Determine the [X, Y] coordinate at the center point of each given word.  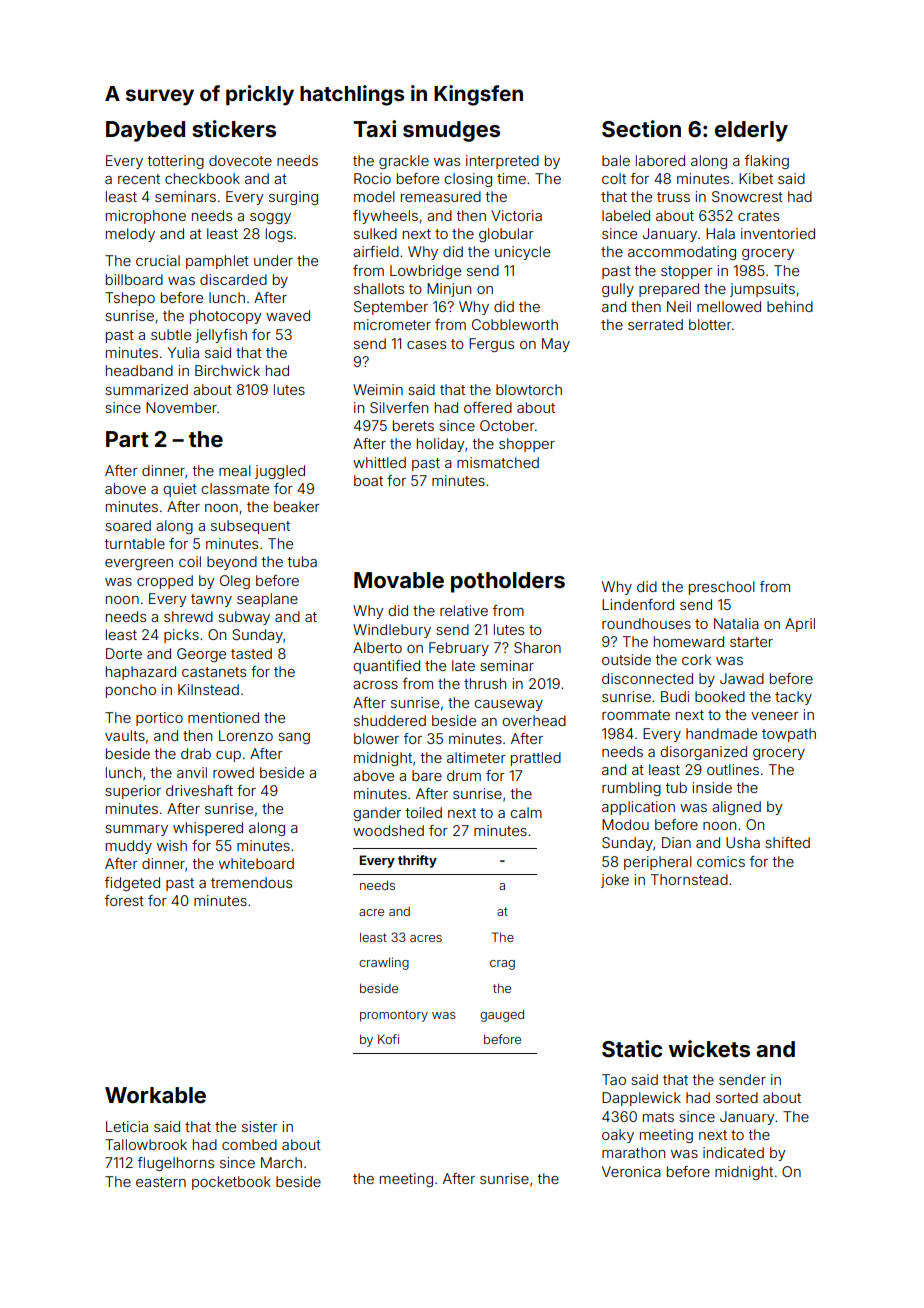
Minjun [449, 290]
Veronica [631, 1171]
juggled [280, 472]
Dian [676, 842]
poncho [131, 691]
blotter [710, 324]
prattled [536, 759]
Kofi [388, 1039]
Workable [155, 1095]
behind [790, 306]
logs [279, 235]
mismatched [498, 462]
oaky [618, 1136]
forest [124, 900]
